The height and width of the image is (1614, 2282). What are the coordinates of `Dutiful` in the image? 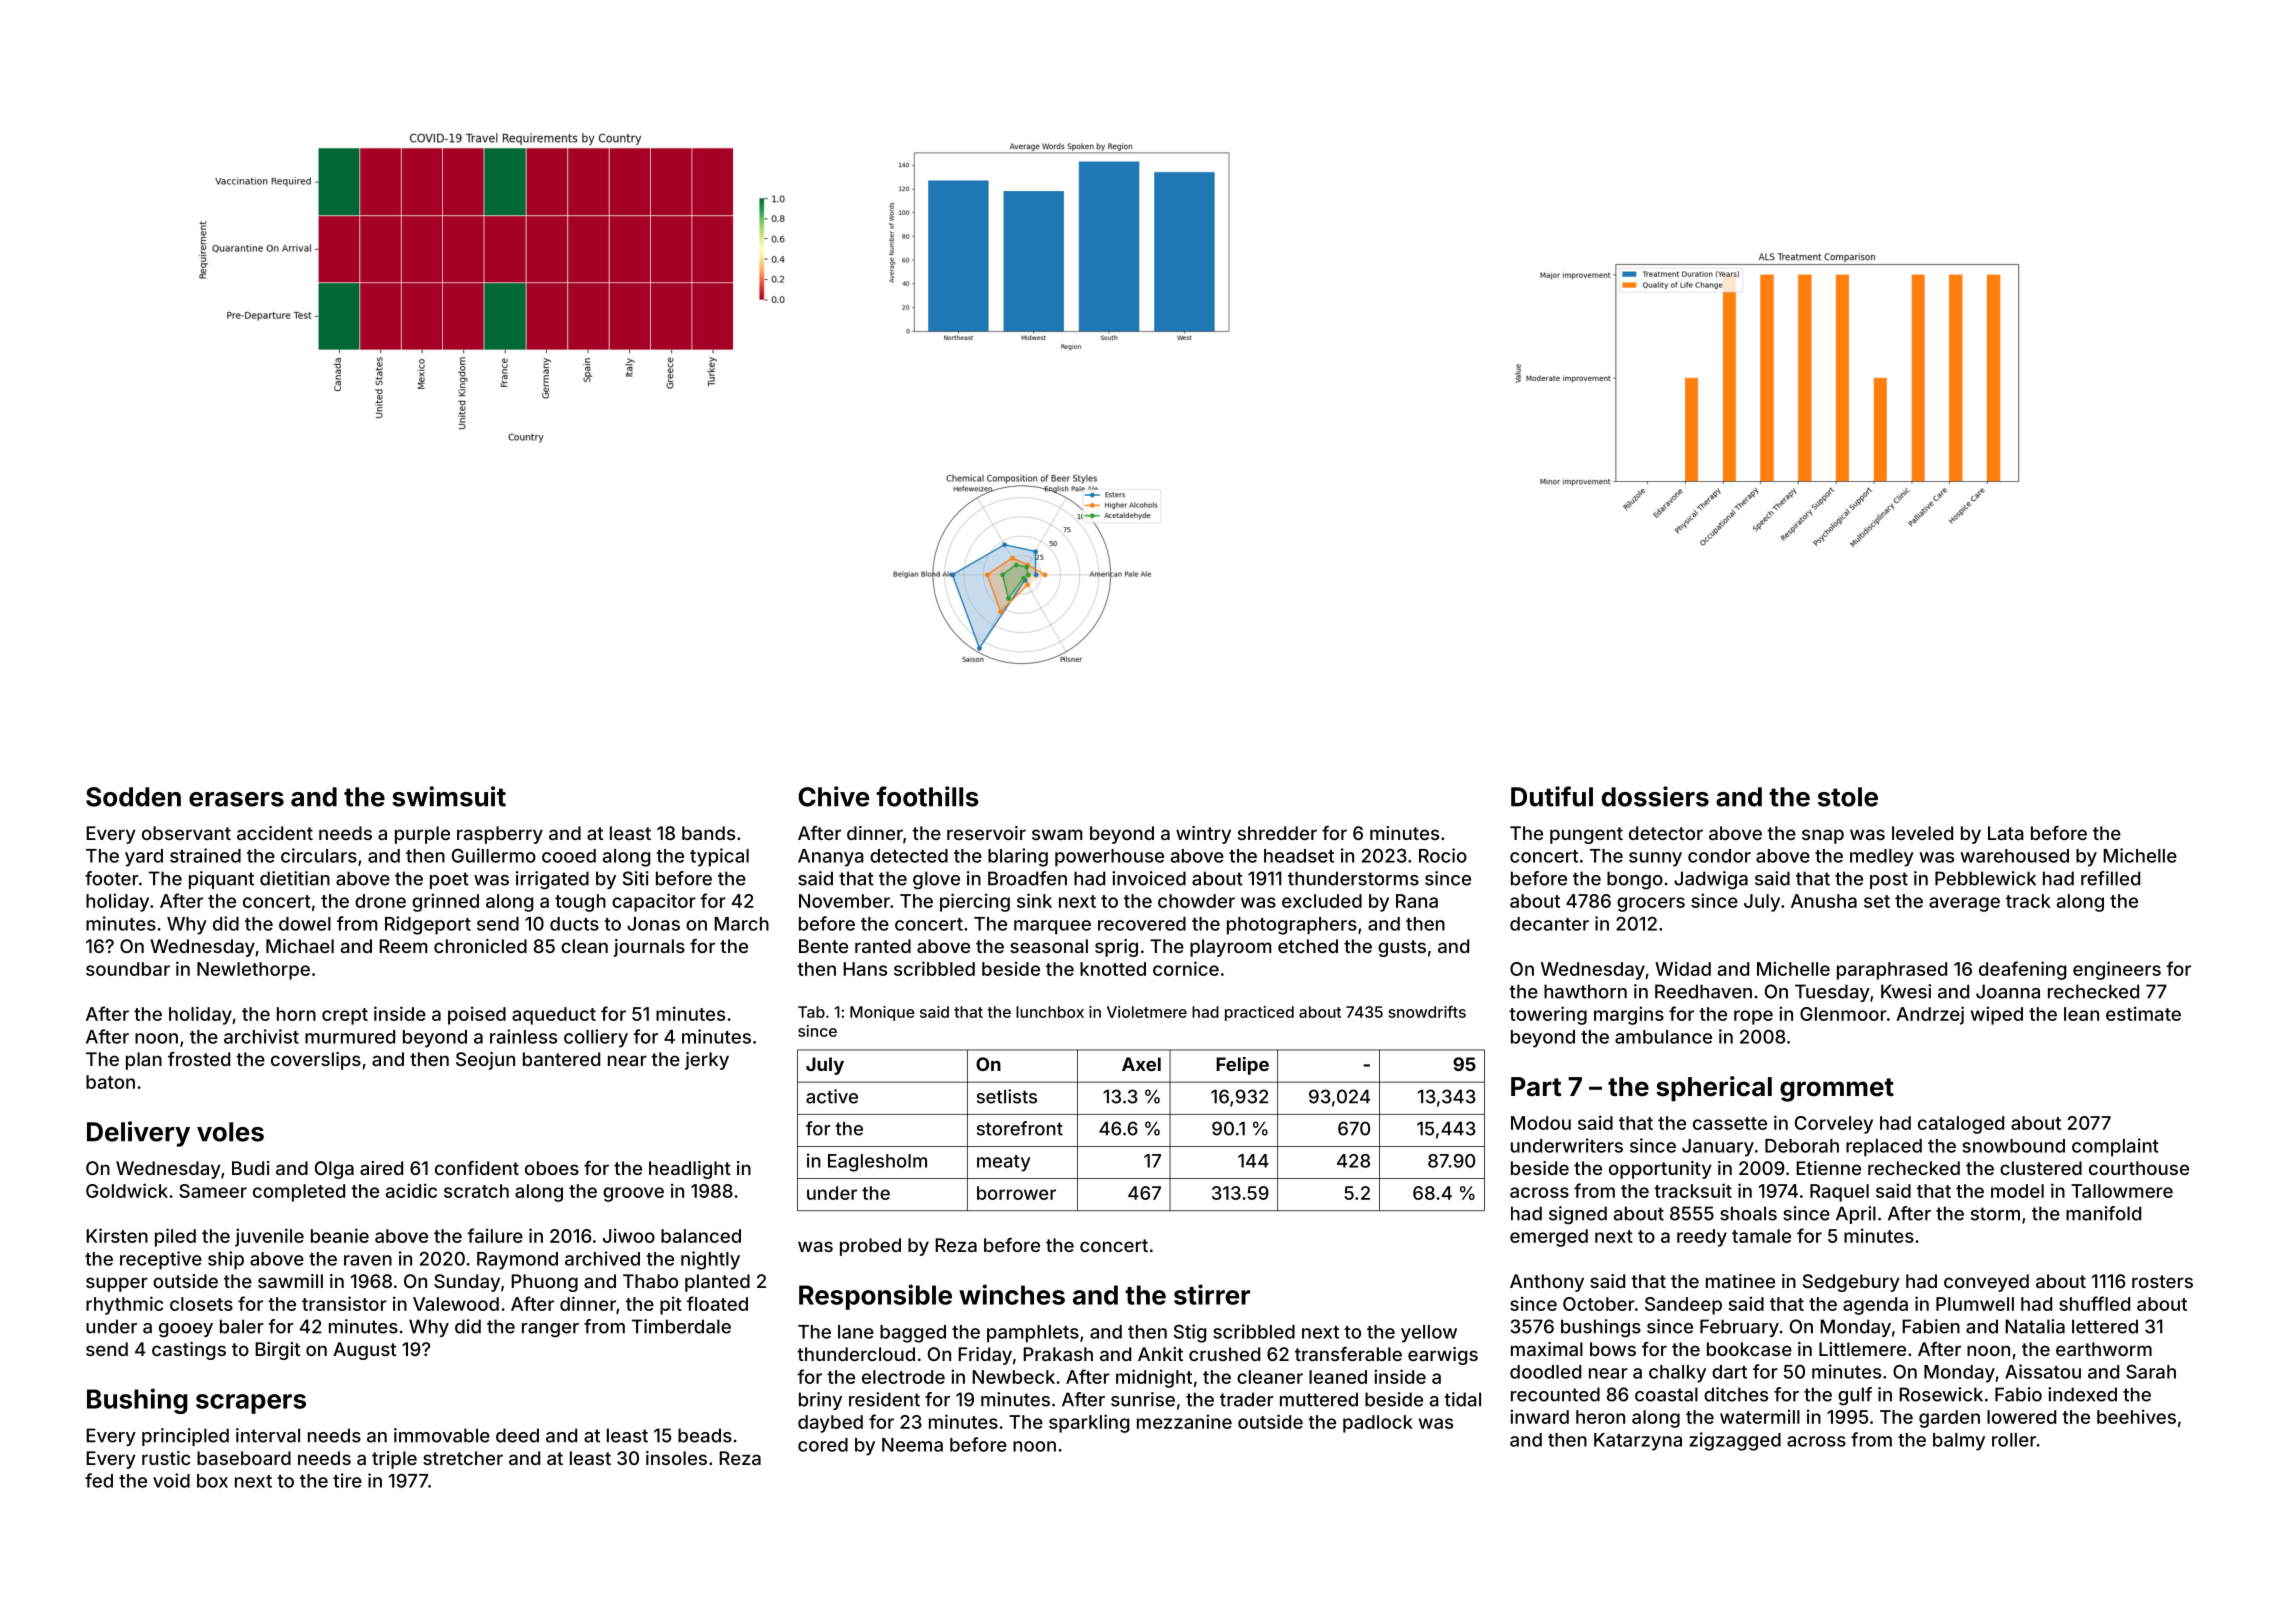 It's located at (1552, 796).
